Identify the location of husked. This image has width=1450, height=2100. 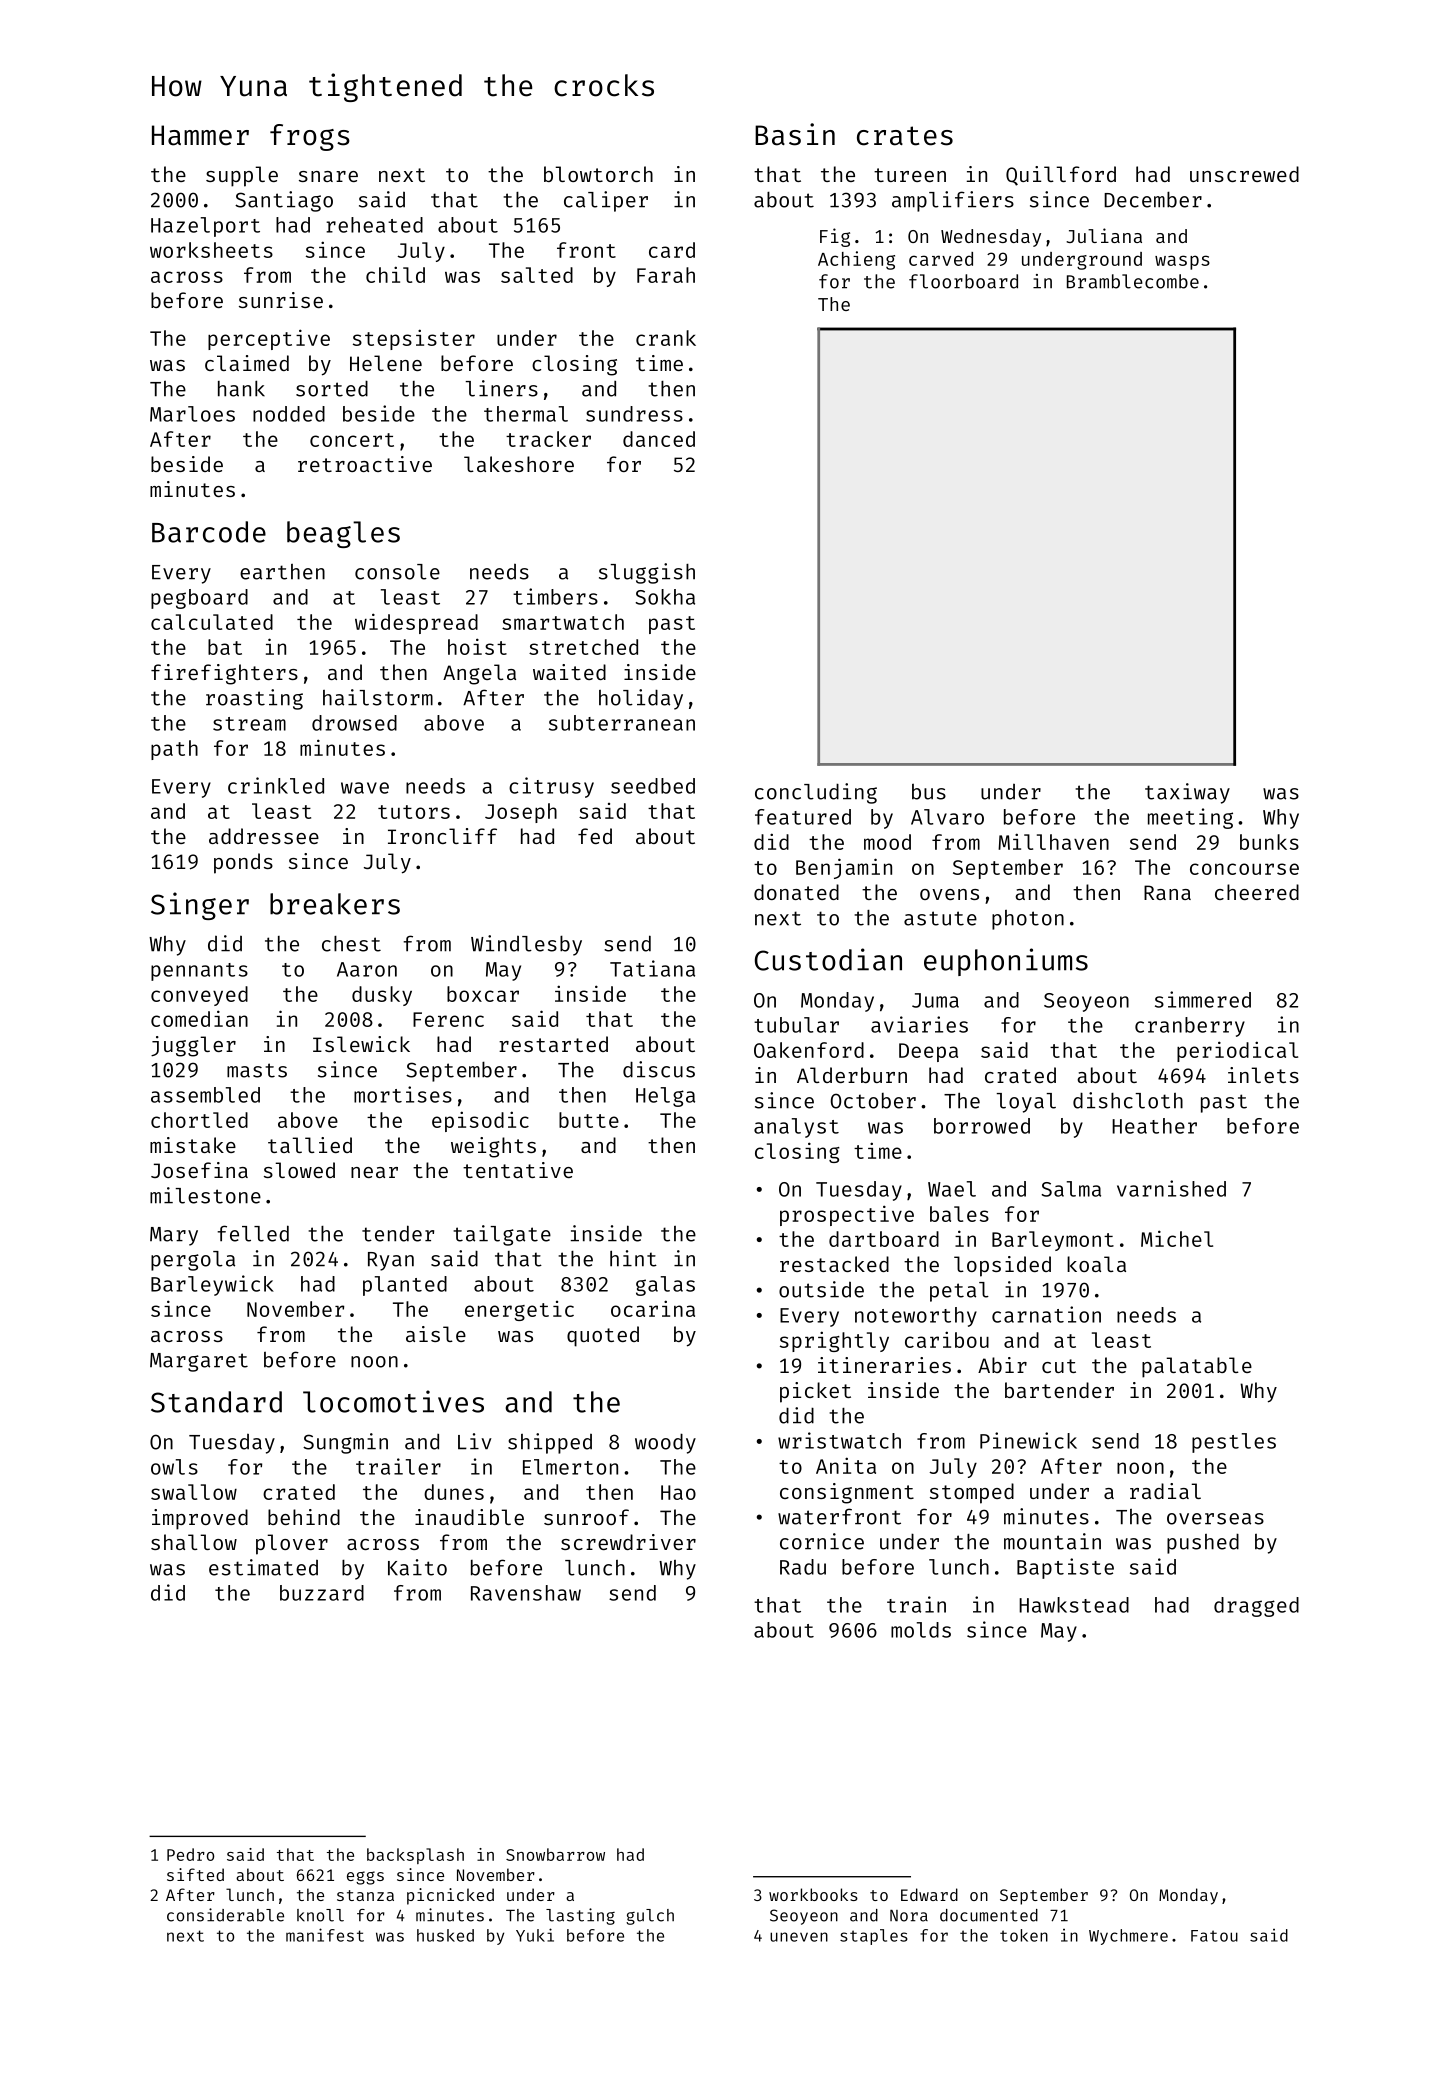
(445, 1935).
